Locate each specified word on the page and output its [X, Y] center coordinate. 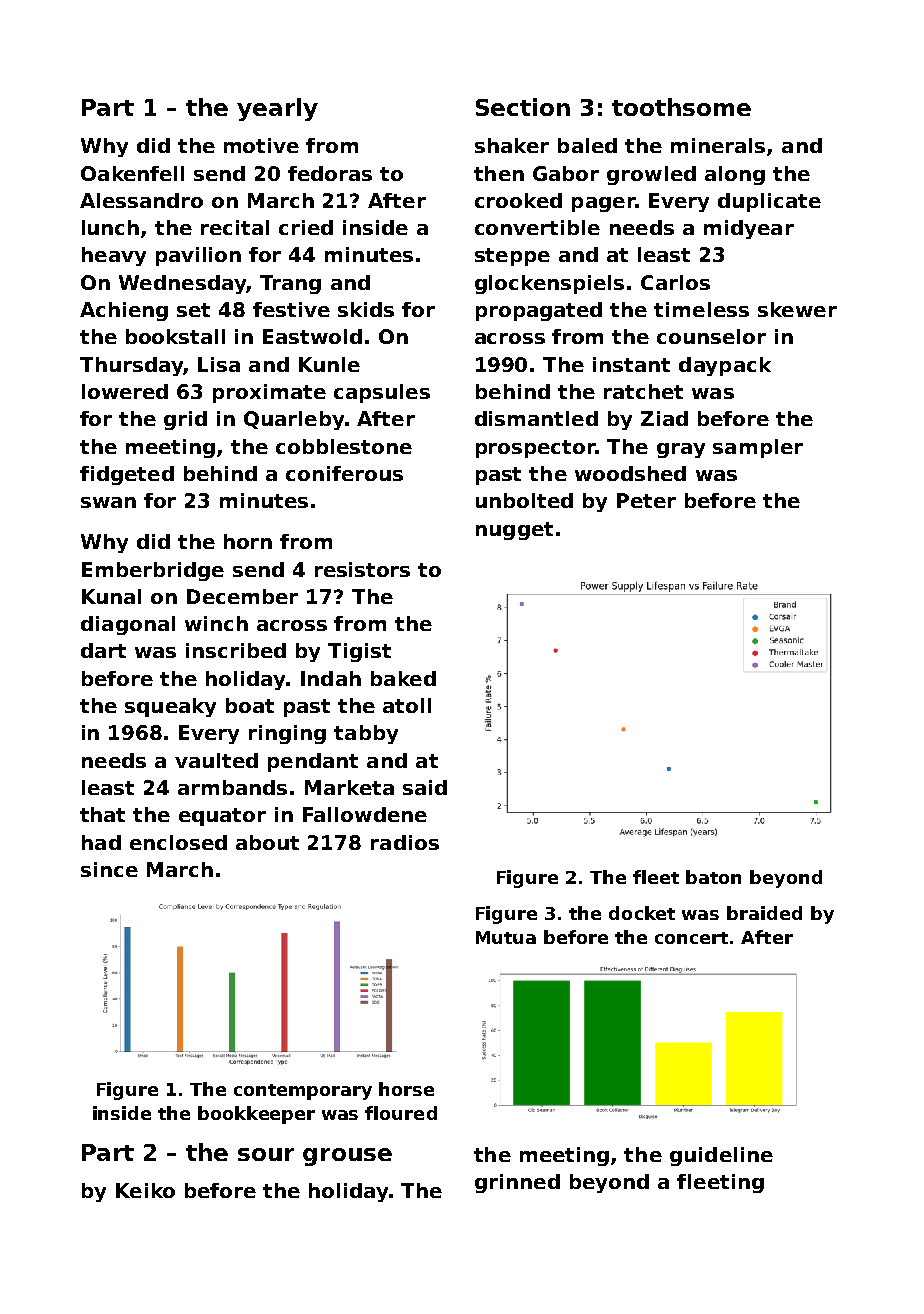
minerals [718, 145]
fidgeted [127, 475]
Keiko [145, 1190]
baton [713, 877]
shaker [512, 145]
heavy [114, 256]
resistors [362, 569]
